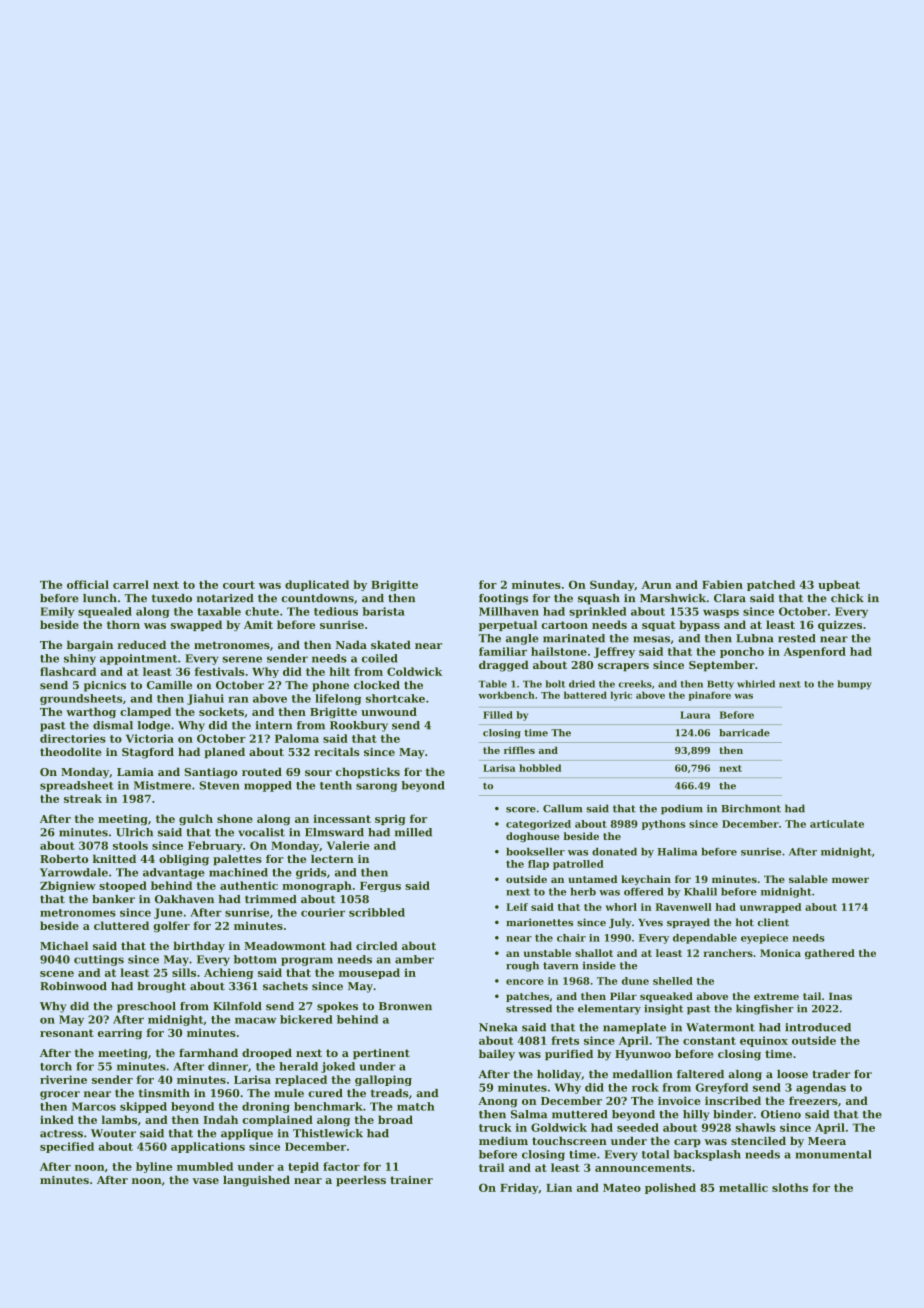 This screenshot has width=924, height=1308. I want to click on Laura, so click(695, 715).
